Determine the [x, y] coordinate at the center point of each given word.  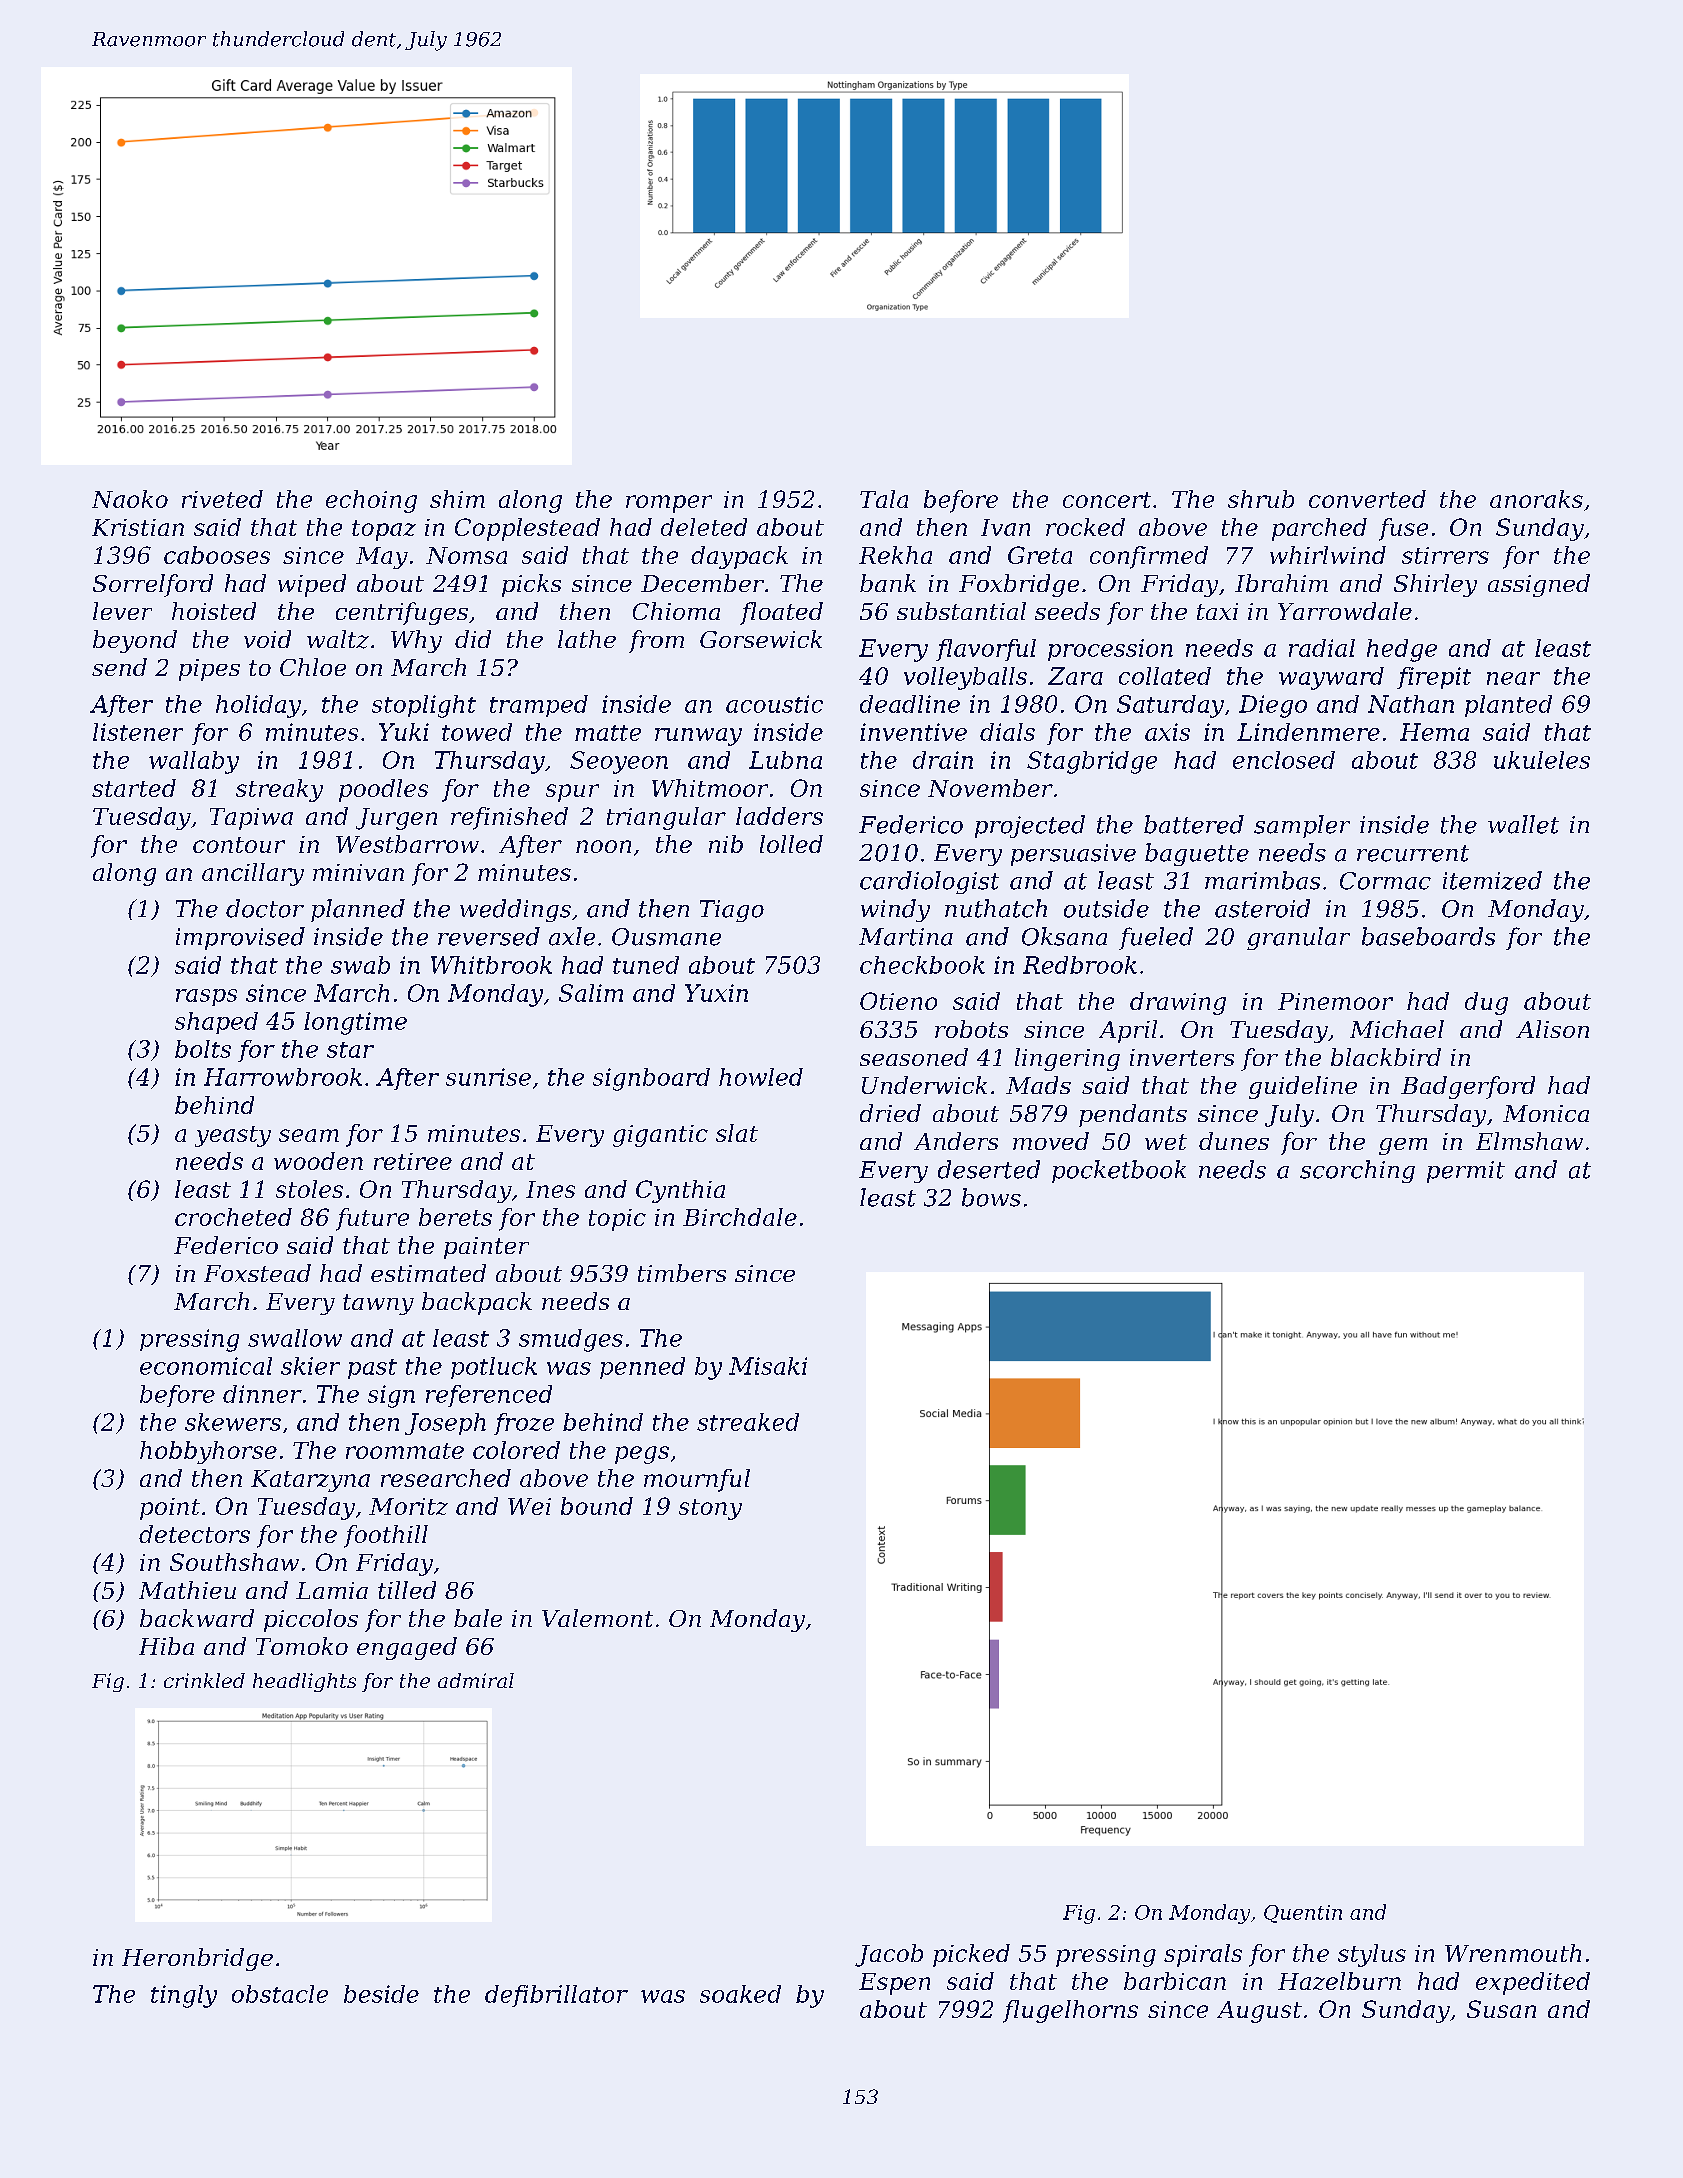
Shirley [1435, 585]
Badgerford [1468, 1087]
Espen [894, 1984]
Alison [1552, 1029]
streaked [748, 1422]
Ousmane [666, 937]
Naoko [130, 499]
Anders [956, 1141]
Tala [884, 499]
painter [486, 1248]
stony [710, 1509]
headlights [304, 1682]
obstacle [280, 1994]
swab [360, 965]
